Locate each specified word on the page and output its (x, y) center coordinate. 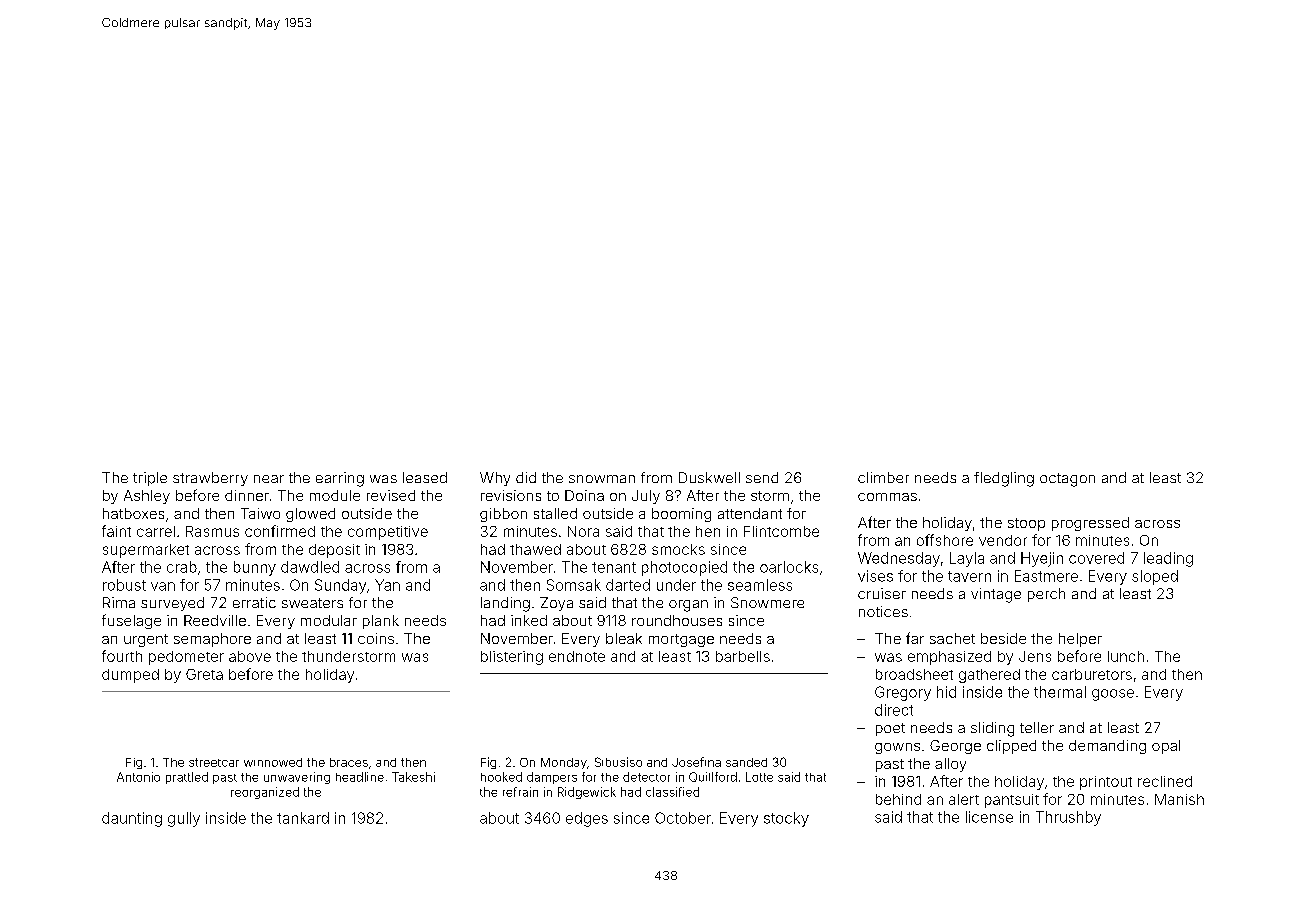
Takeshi (413, 777)
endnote (577, 656)
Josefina (696, 762)
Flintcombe (781, 531)
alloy (950, 765)
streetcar (214, 762)
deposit (334, 551)
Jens (1035, 656)
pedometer (186, 658)
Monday (564, 763)
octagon (1067, 480)
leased (425, 477)
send (762, 477)
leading (1168, 559)
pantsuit (1012, 801)
